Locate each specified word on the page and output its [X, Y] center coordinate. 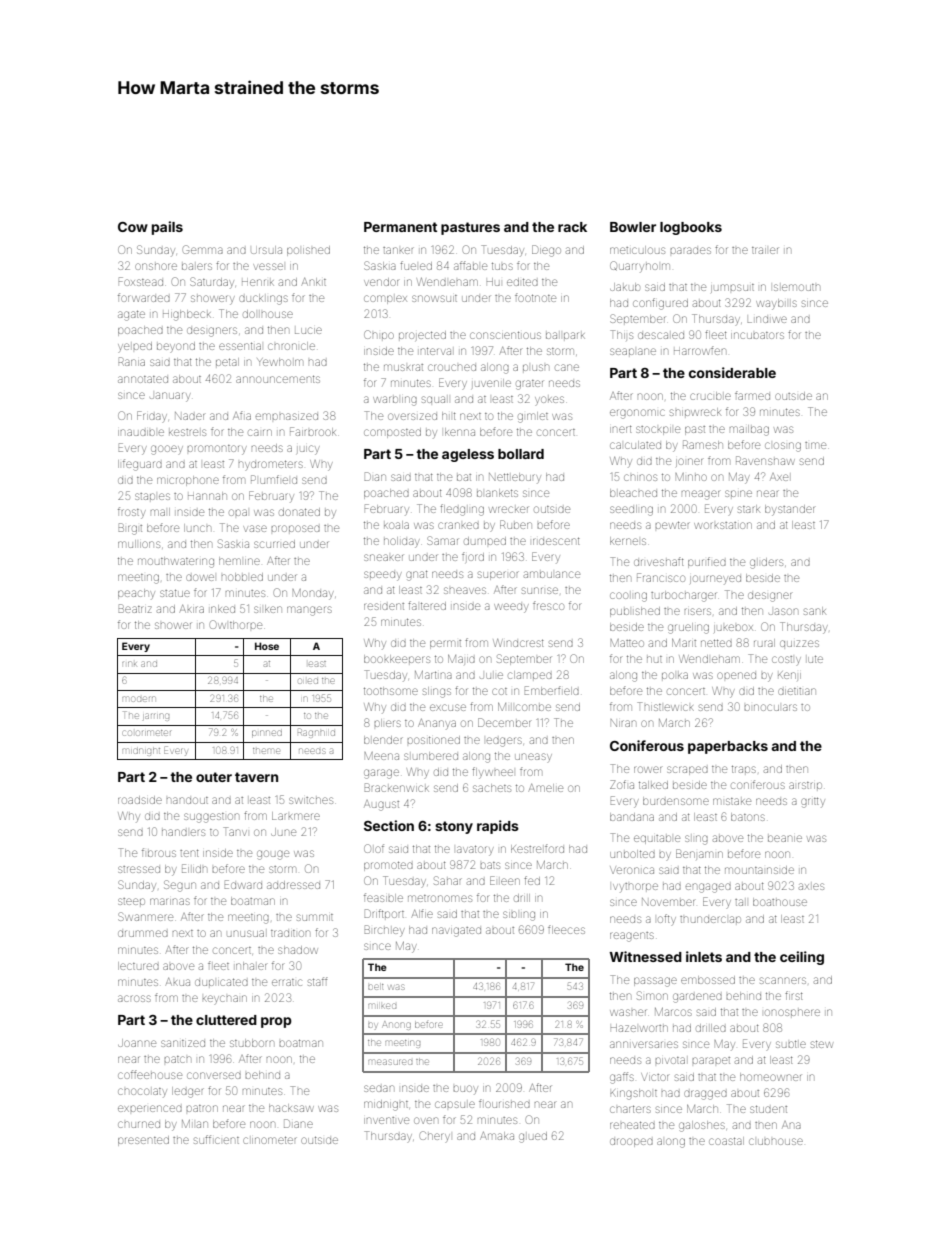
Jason [783, 611]
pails [167, 228]
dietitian [797, 691]
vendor [381, 282]
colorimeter [147, 733]
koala [396, 525]
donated [299, 512]
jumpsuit [732, 288]
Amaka [497, 1136]
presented [143, 1141]
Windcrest [518, 643]
